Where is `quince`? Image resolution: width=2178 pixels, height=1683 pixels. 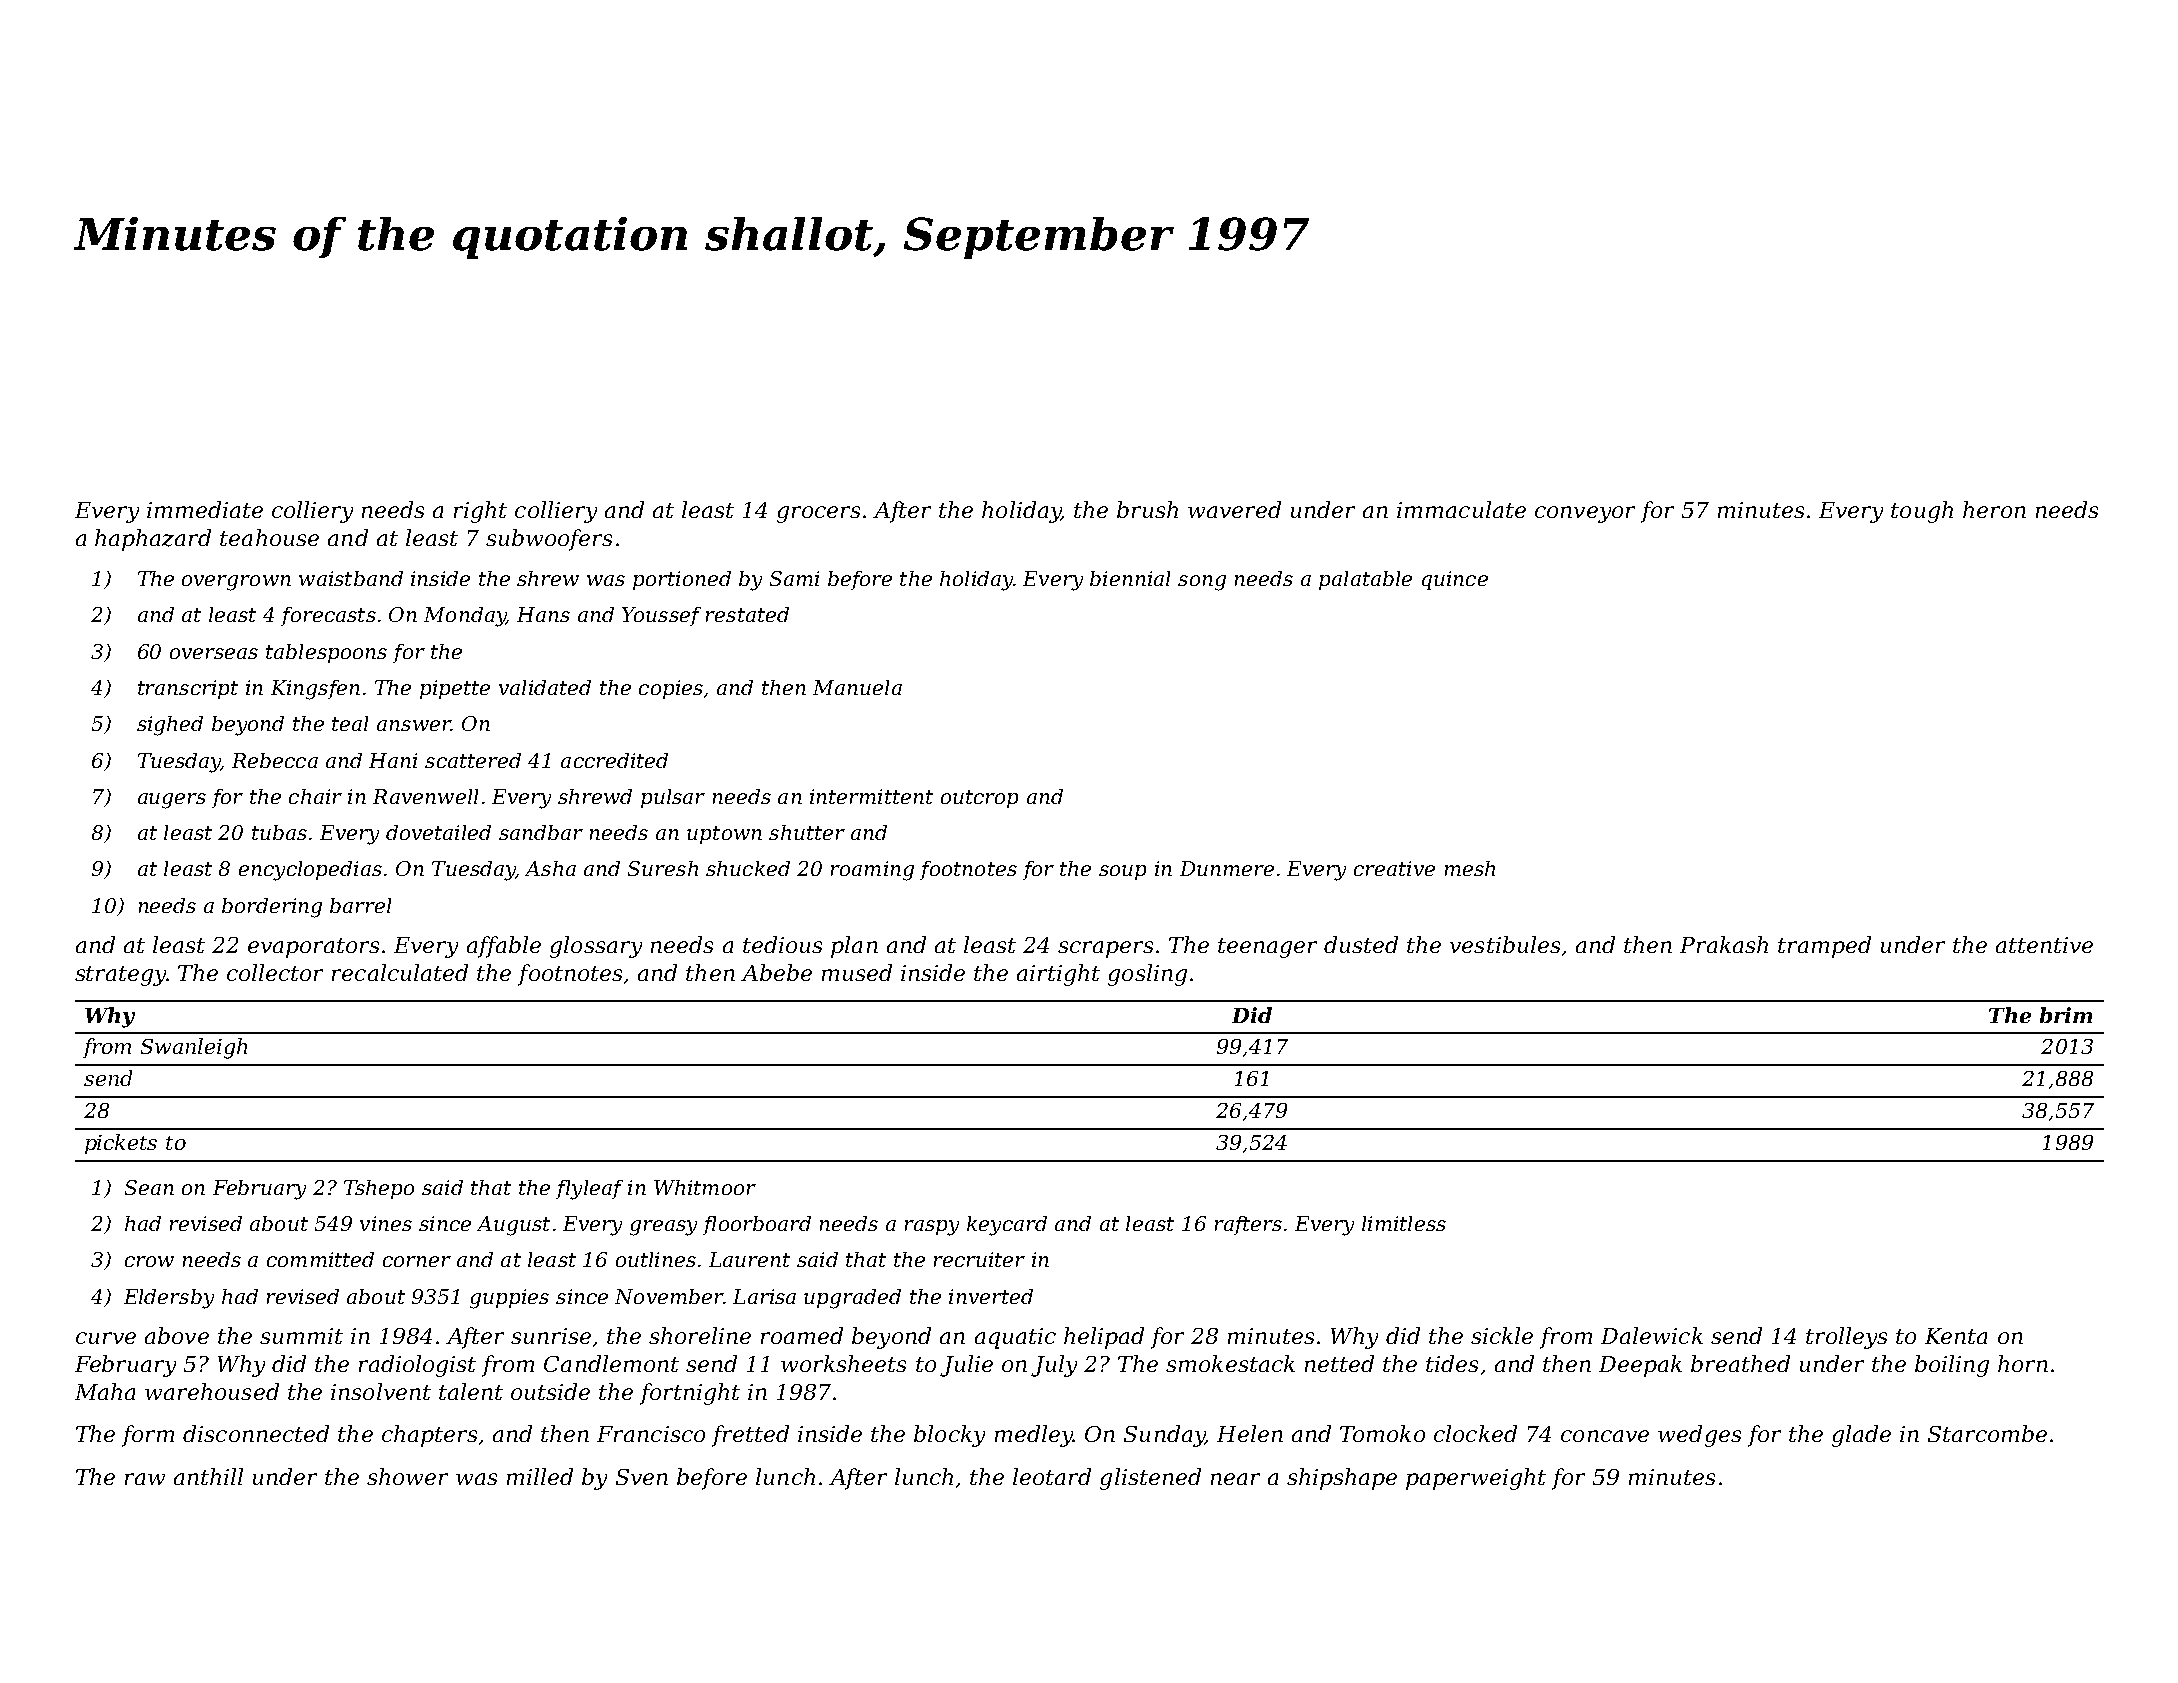 quince is located at coordinates (1455, 580).
